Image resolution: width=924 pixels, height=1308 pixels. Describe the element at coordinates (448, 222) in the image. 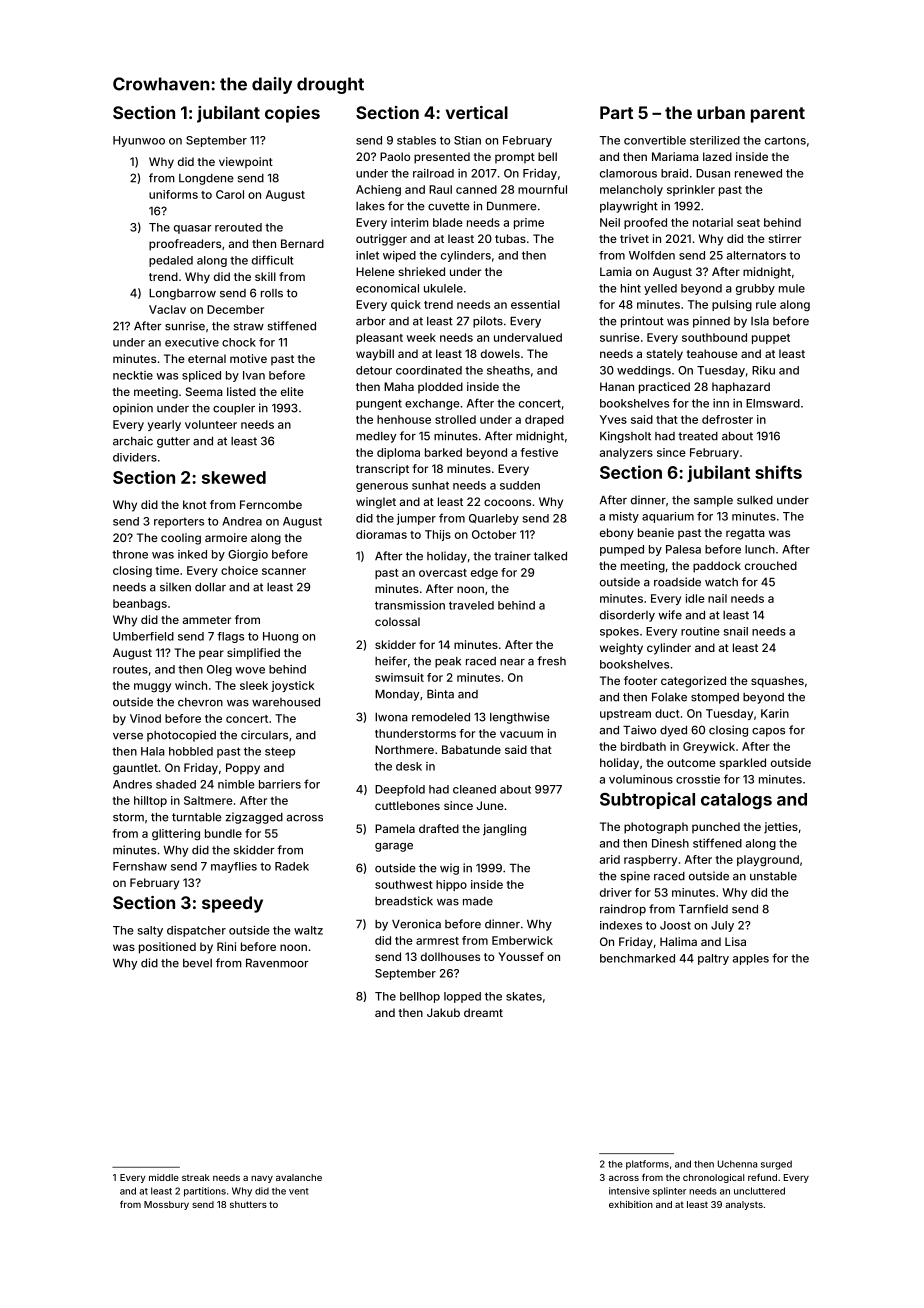

I see `blade` at that location.
